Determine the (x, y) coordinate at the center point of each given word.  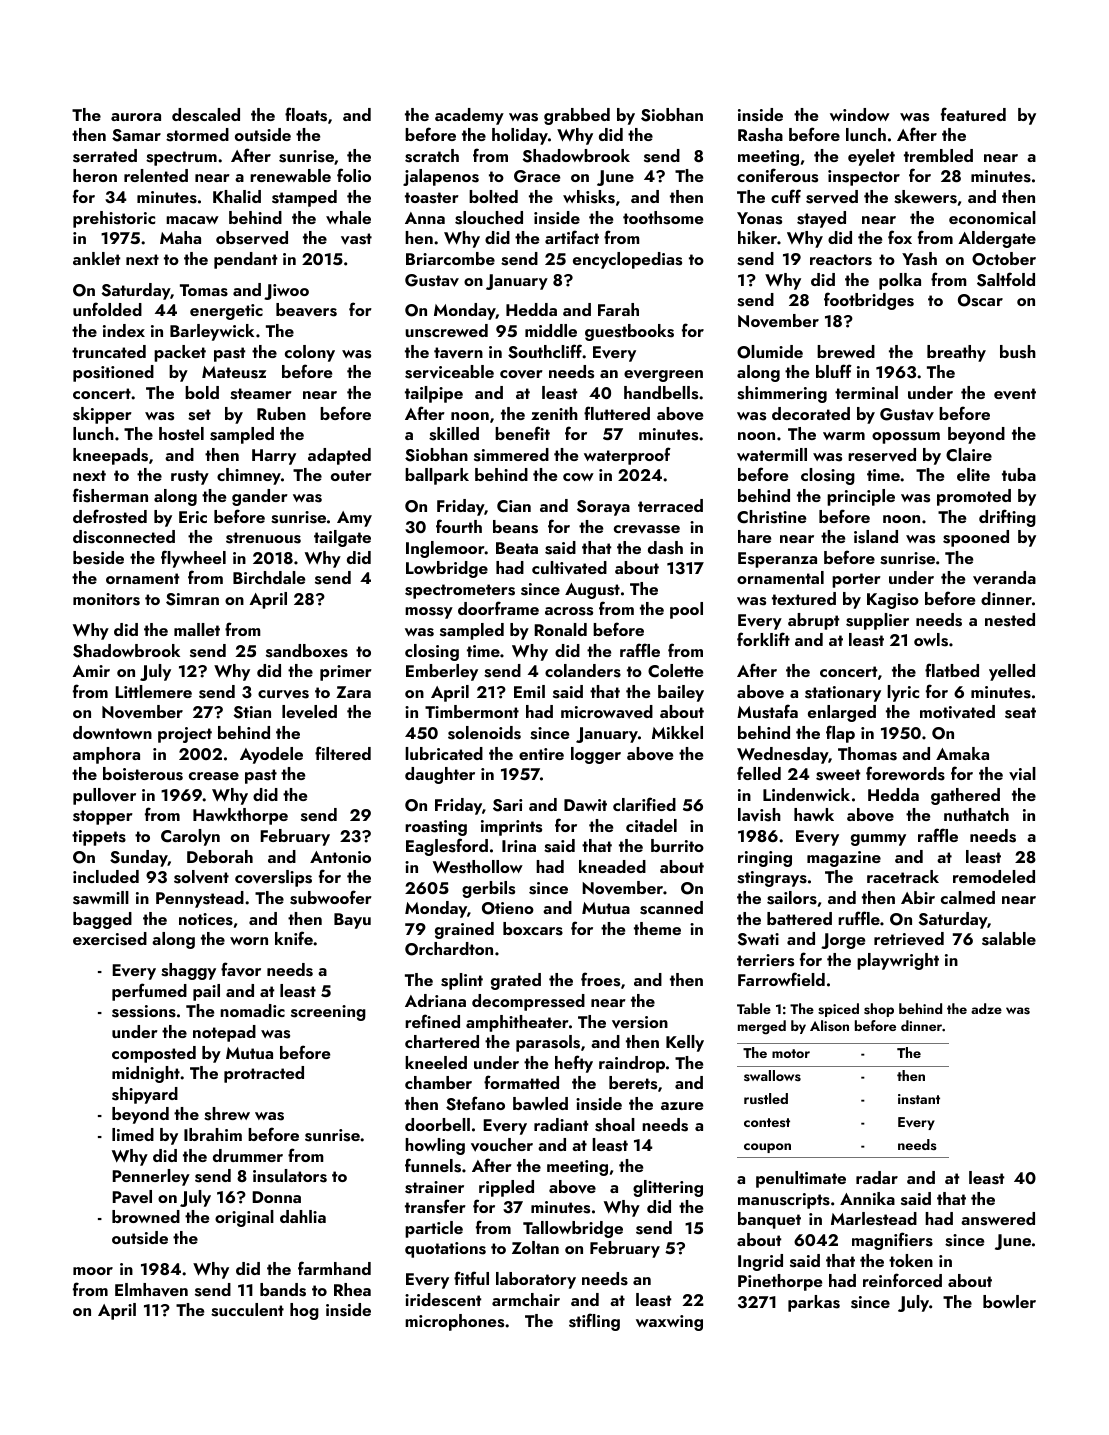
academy (469, 116)
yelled (1012, 672)
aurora (136, 117)
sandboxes (307, 651)
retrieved (909, 939)
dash (665, 548)
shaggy (188, 971)
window (860, 114)
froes (600, 979)
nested (1010, 620)
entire (541, 754)
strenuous (263, 538)
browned (146, 1216)
